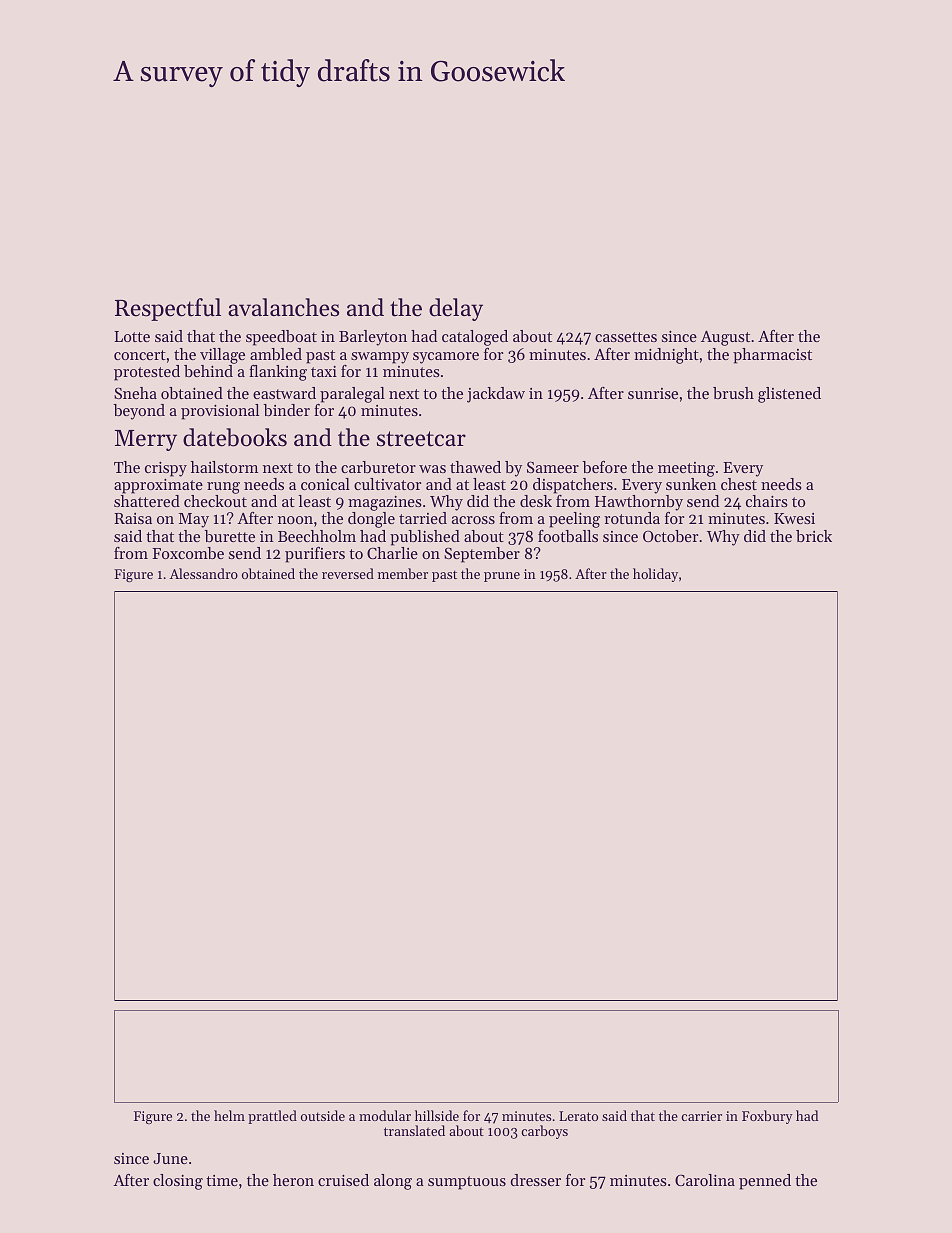  Describe the element at coordinates (502, 577) in the screenshot. I see `prune` at that location.
